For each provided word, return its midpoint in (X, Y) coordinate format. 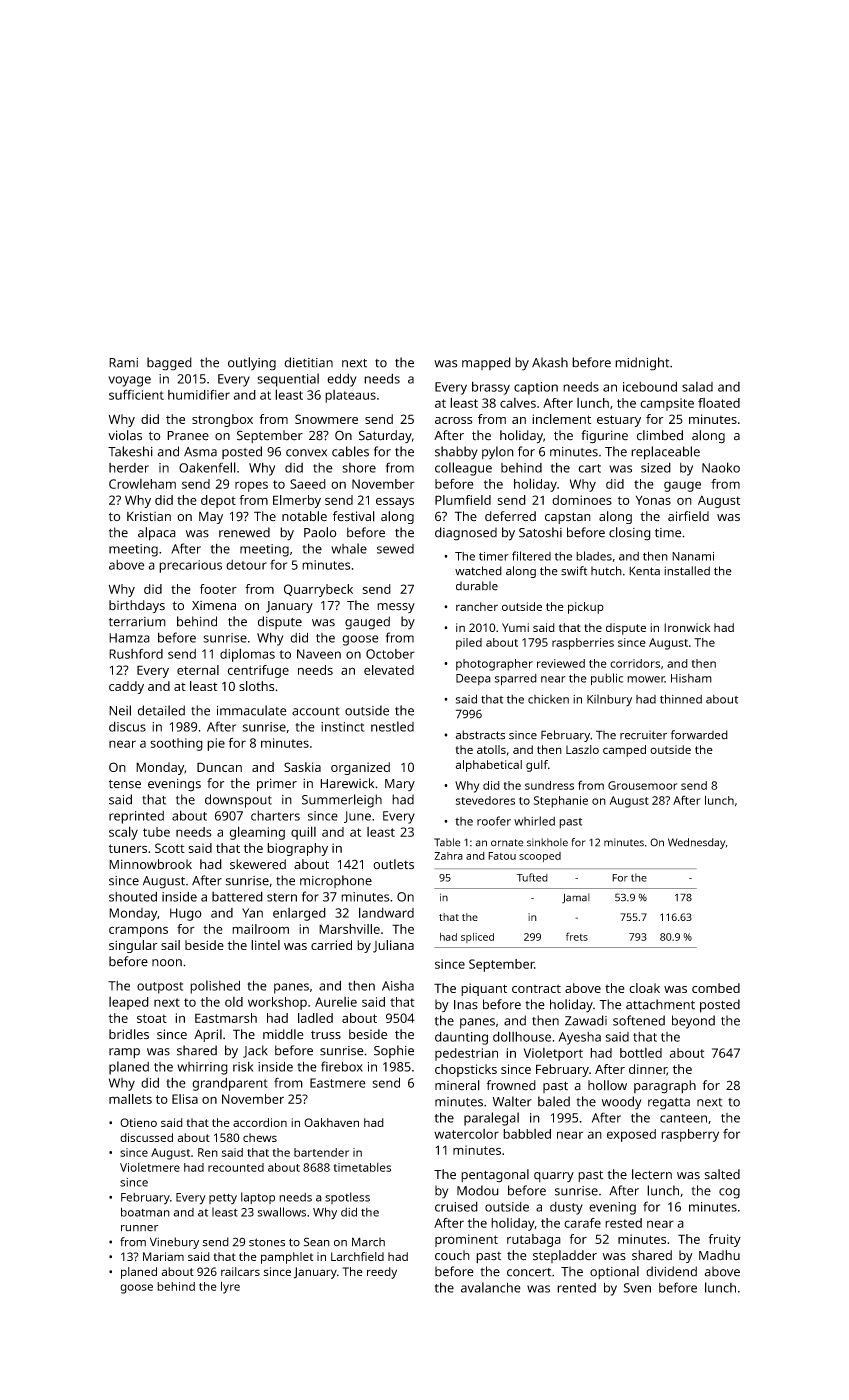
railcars (240, 1271)
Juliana (393, 946)
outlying (252, 364)
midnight (642, 364)
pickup (586, 608)
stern (282, 897)
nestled (392, 726)
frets (577, 936)
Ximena (214, 605)
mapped (486, 363)
